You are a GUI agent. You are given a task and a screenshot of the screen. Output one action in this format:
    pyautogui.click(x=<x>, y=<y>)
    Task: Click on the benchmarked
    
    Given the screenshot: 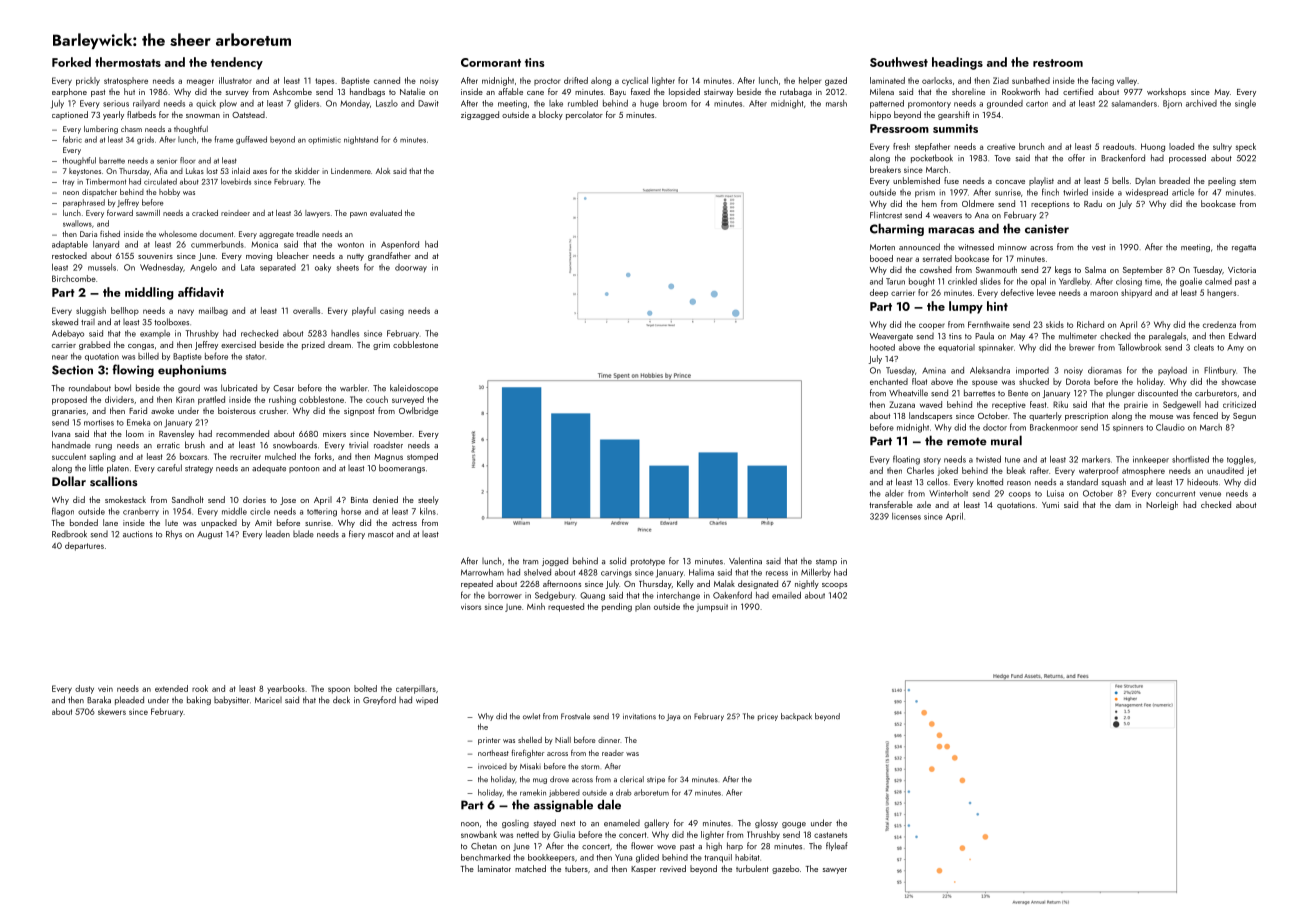 What is the action you would take?
    pyautogui.click(x=485, y=857)
